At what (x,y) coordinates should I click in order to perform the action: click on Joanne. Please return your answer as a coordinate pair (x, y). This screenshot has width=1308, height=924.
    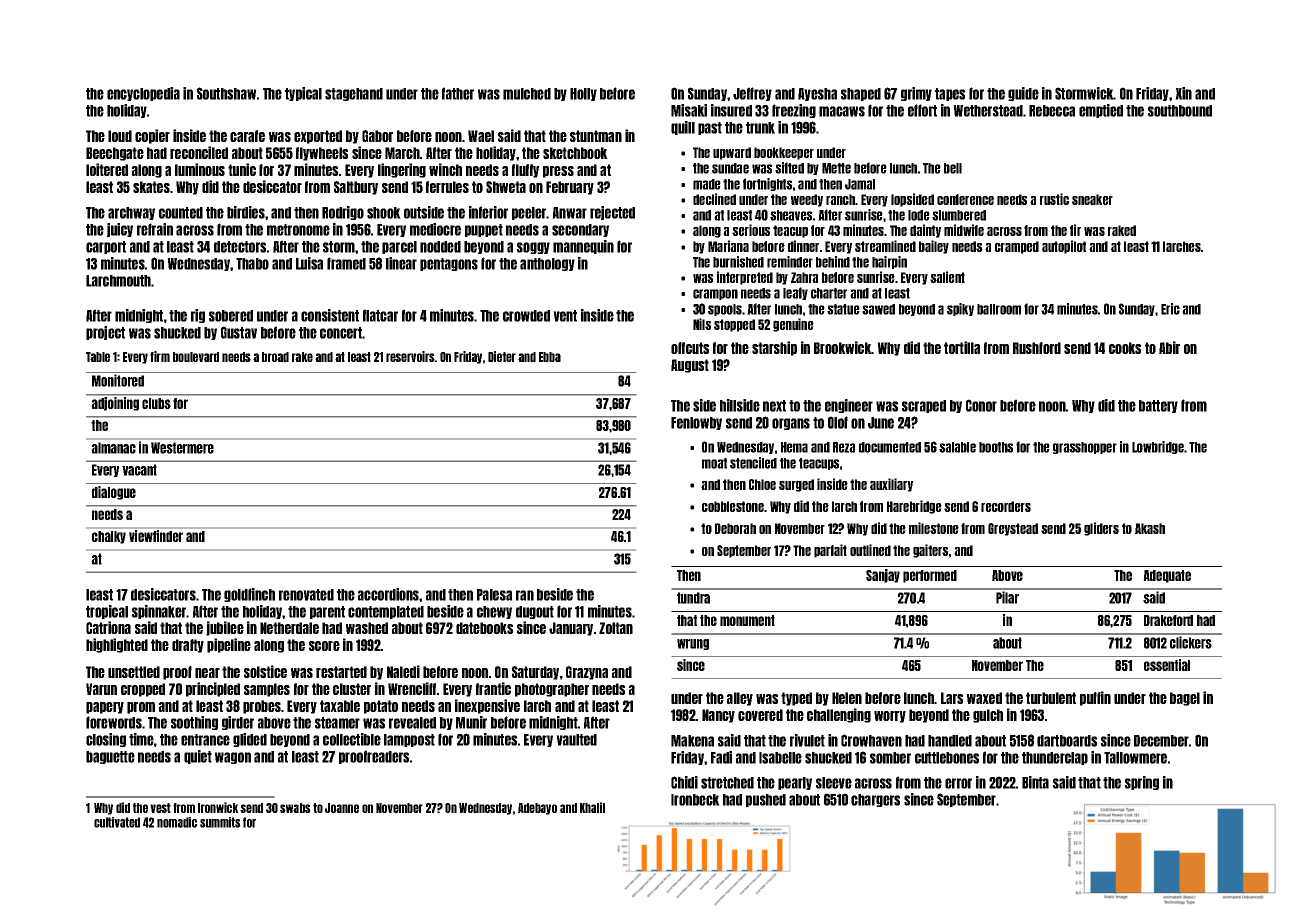
    Looking at the image, I should click on (342, 808).
